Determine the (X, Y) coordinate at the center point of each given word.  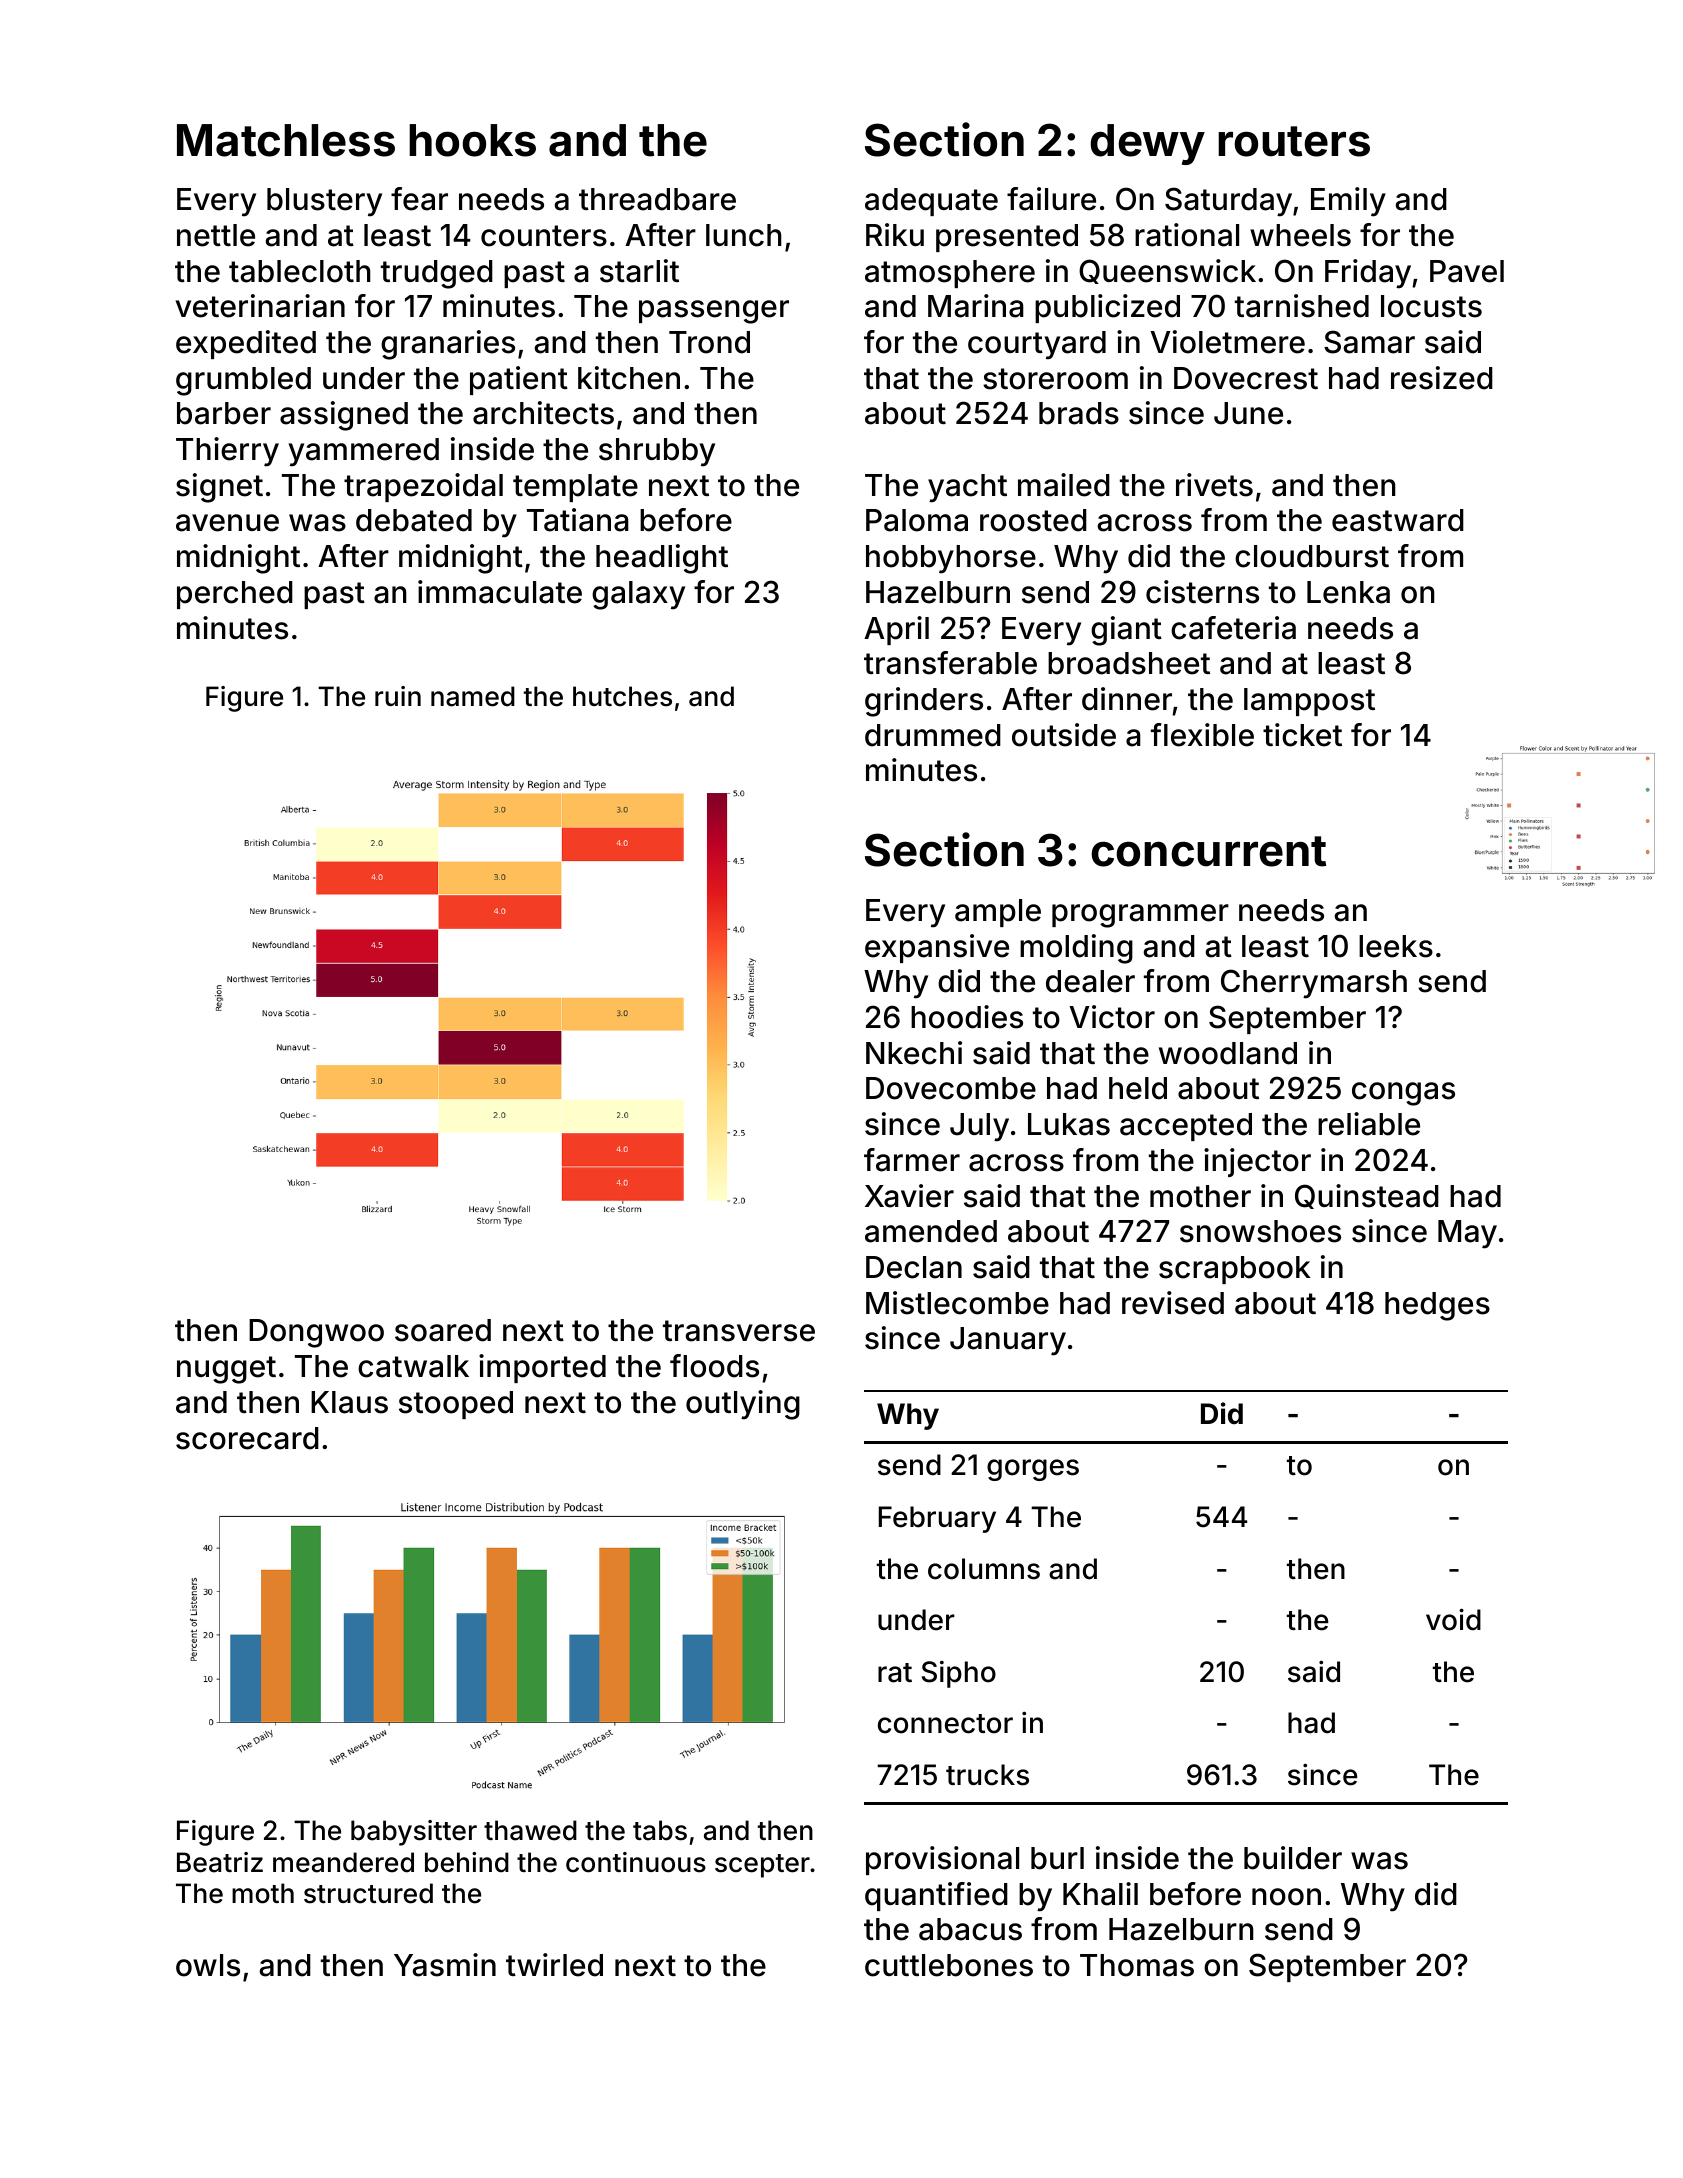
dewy (1147, 144)
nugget (226, 1370)
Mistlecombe (957, 1303)
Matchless (286, 140)
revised (1173, 1303)
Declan (914, 1267)
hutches (622, 696)
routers (1294, 141)
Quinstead (1367, 1196)
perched (235, 595)
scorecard (247, 1438)
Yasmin (445, 1965)
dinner (1127, 699)
